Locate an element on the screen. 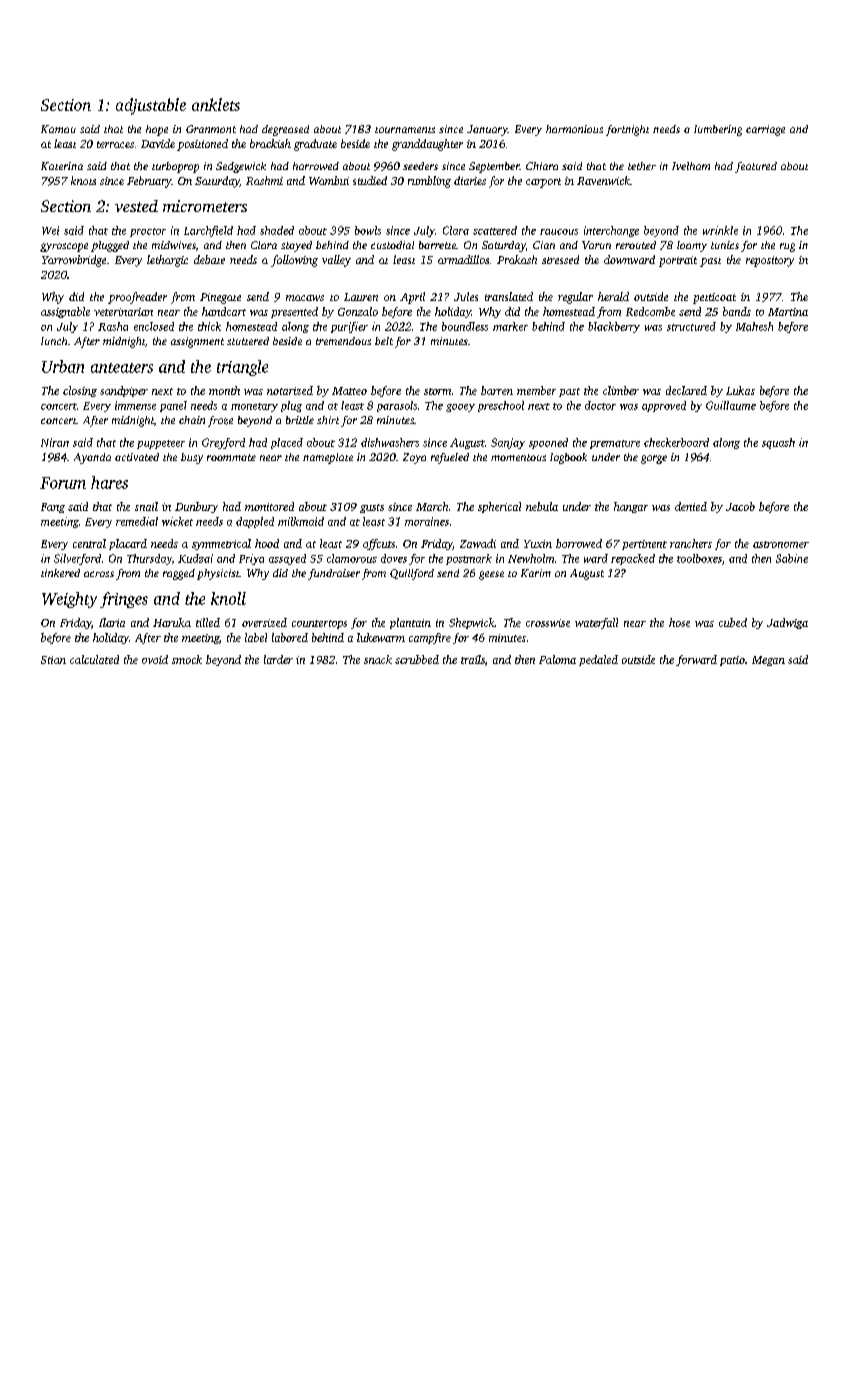  momentous is located at coordinates (518, 457).
